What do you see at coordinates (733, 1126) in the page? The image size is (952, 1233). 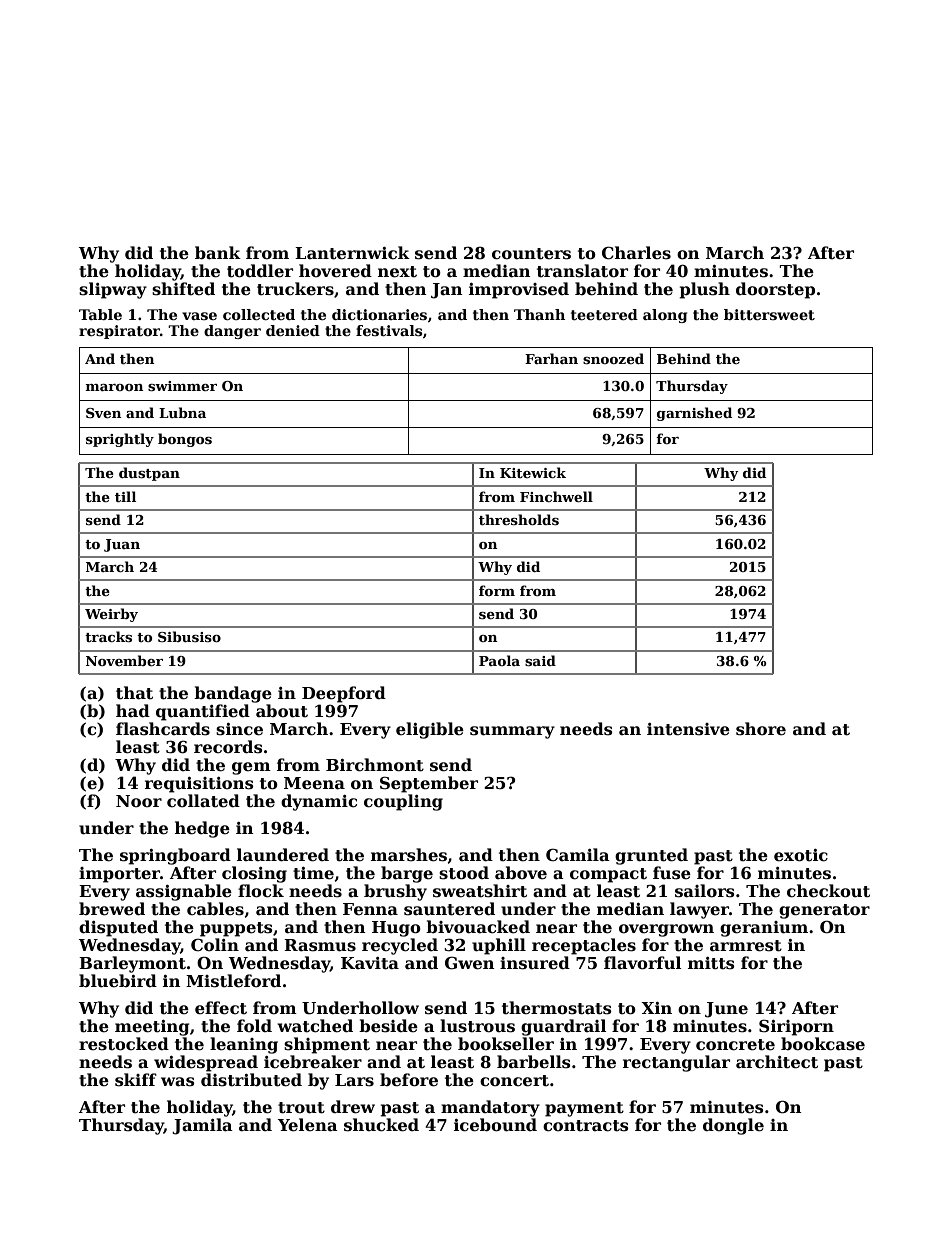 I see `dongle` at bounding box center [733, 1126].
